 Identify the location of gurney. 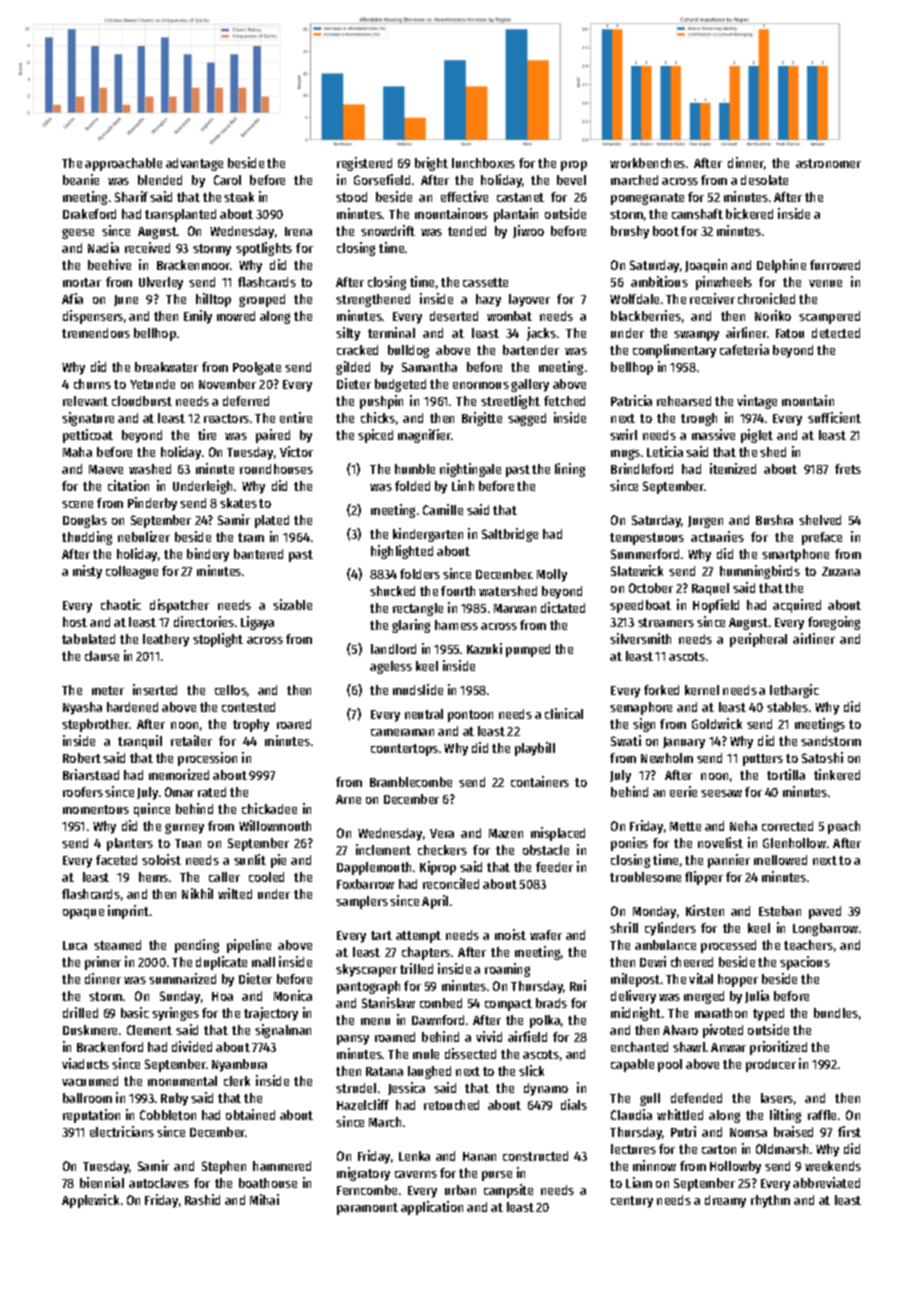
(184, 828).
